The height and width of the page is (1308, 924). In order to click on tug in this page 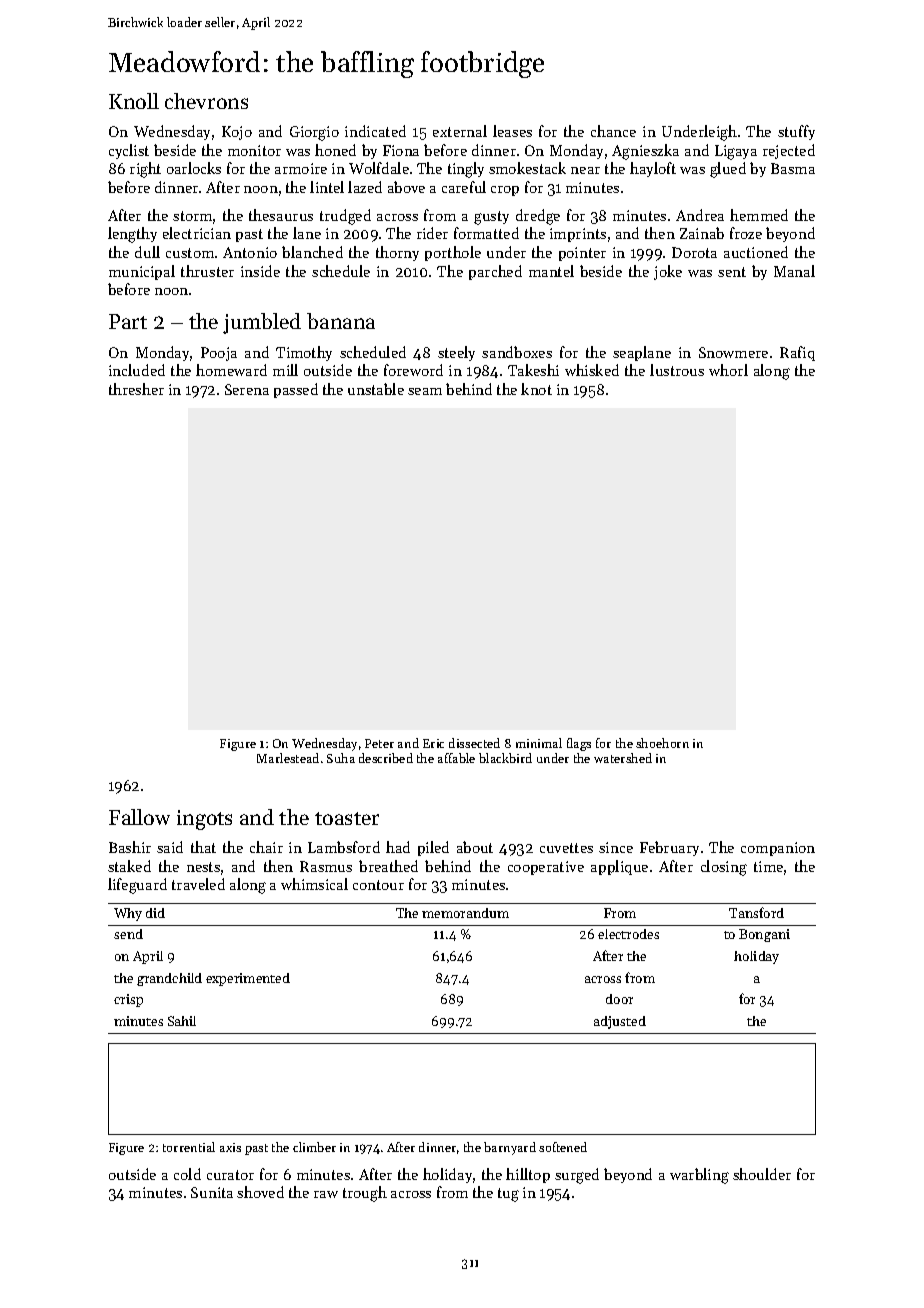, I will do `click(508, 1195)`.
